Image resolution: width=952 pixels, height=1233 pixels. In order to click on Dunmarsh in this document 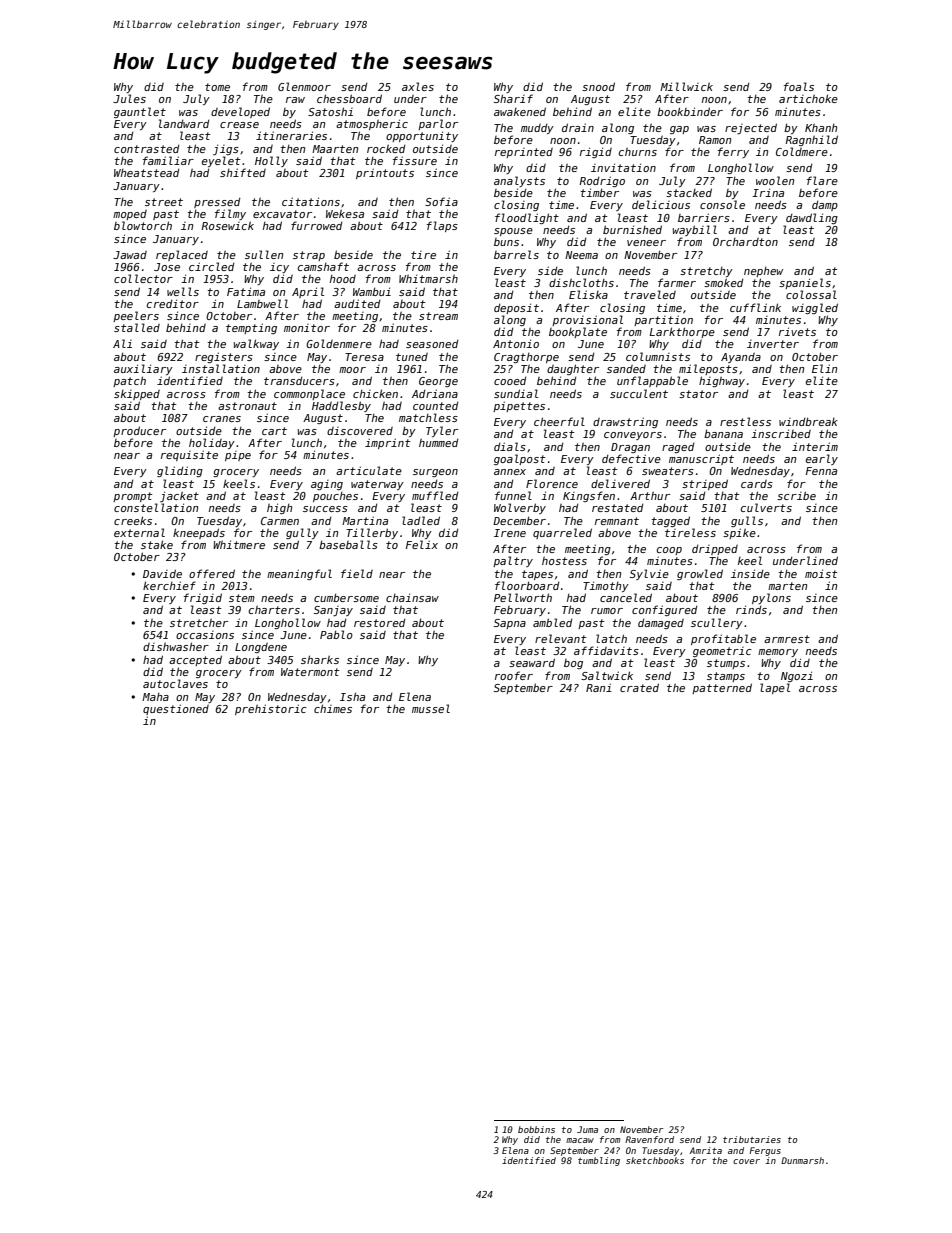, I will do `click(802, 1160)`.
